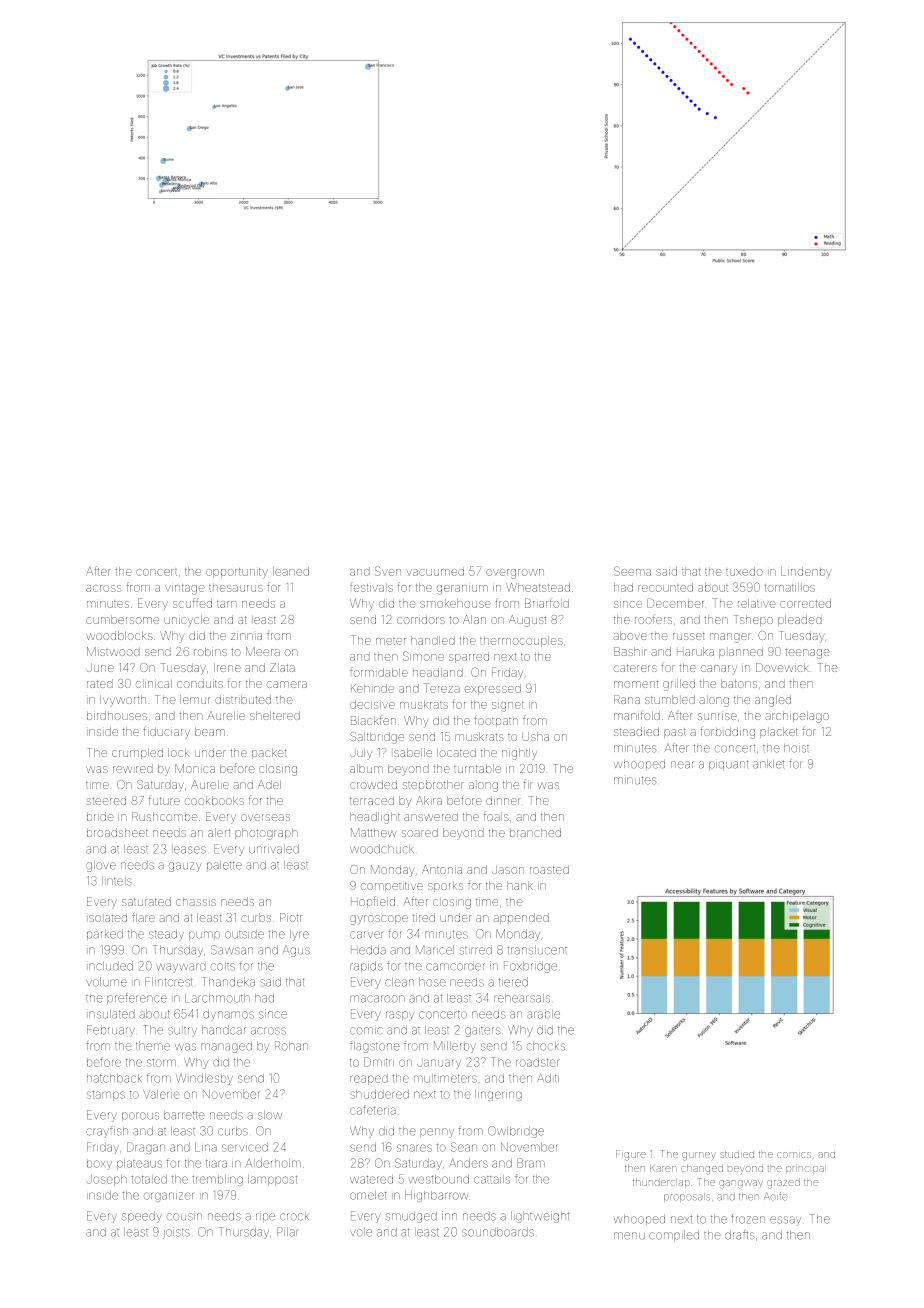 This page has height=1308, width=924. I want to click on Sven, so click(388, 571).
